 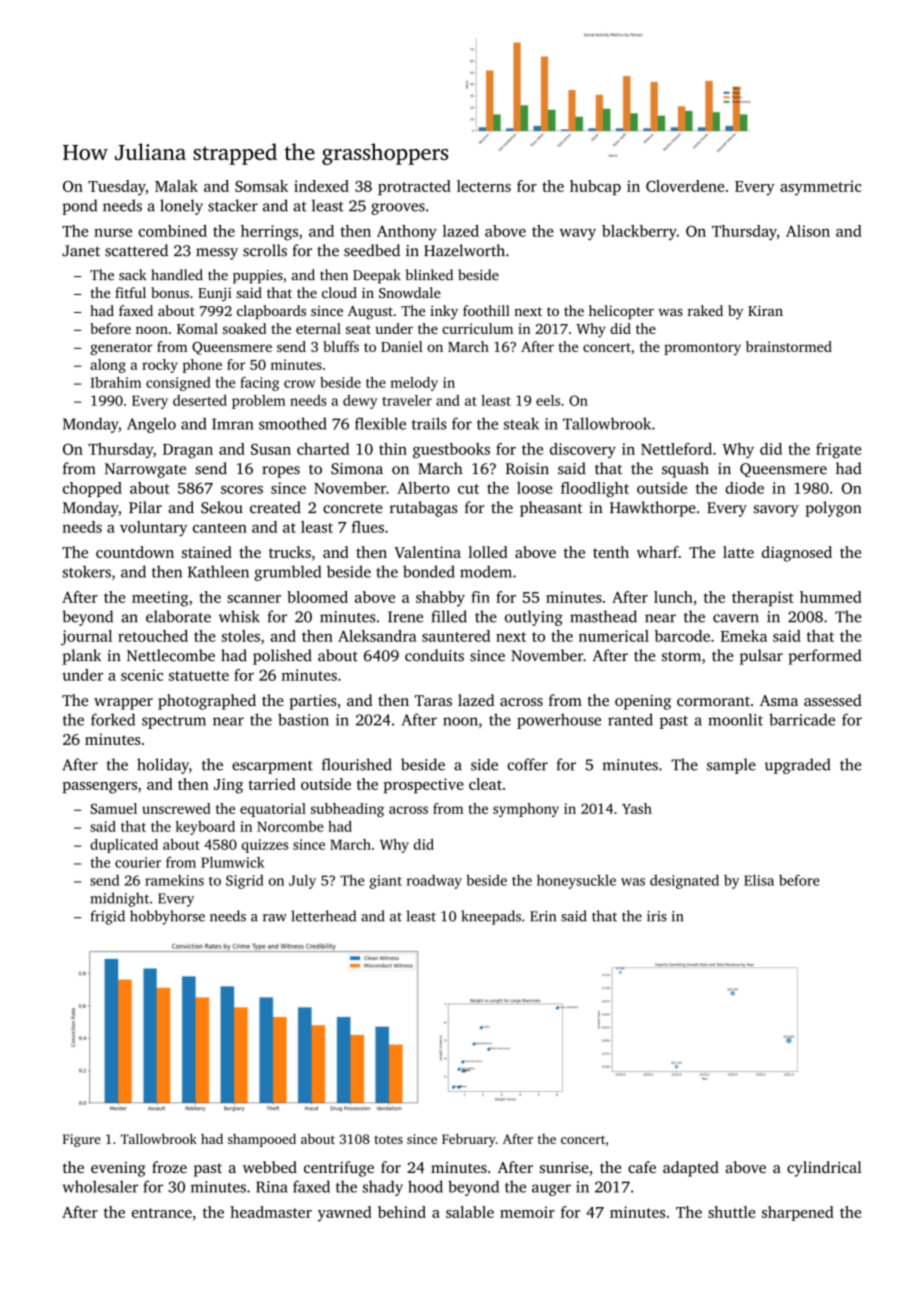 I want to click on stacker, so click(x=233, y=205).
